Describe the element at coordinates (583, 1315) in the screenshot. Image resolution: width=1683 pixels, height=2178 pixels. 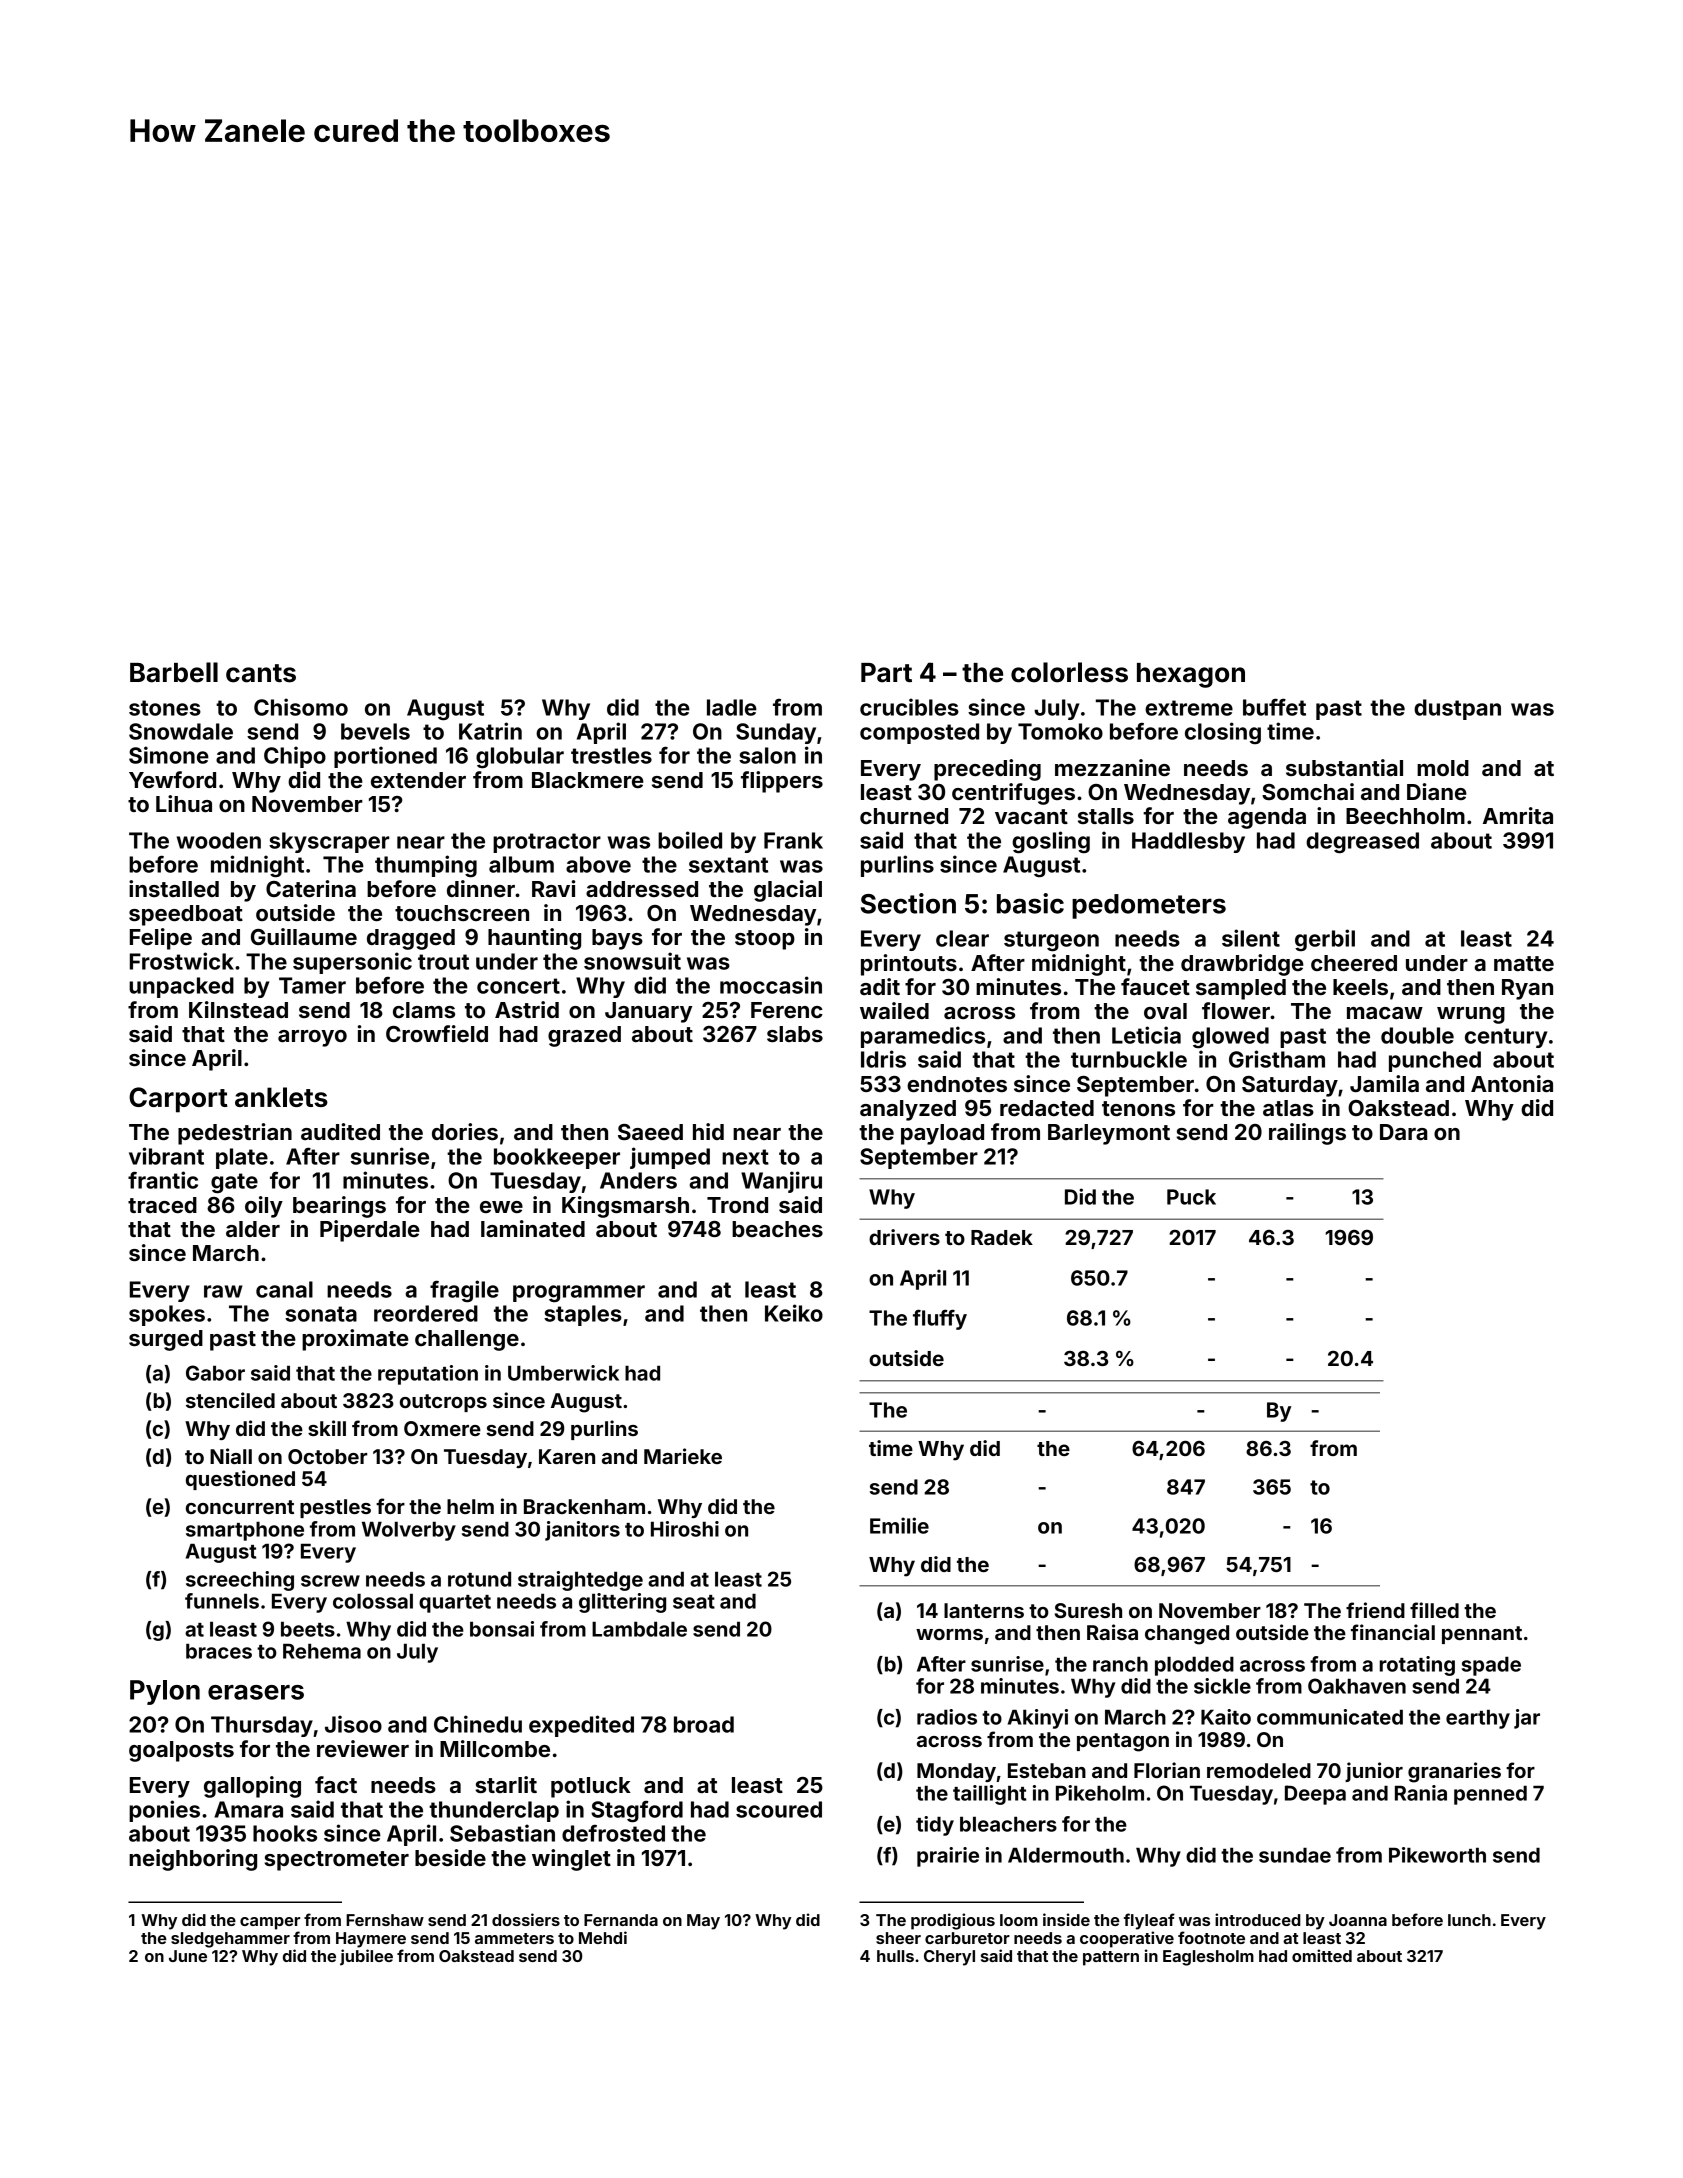
I see `staples` at that location.
